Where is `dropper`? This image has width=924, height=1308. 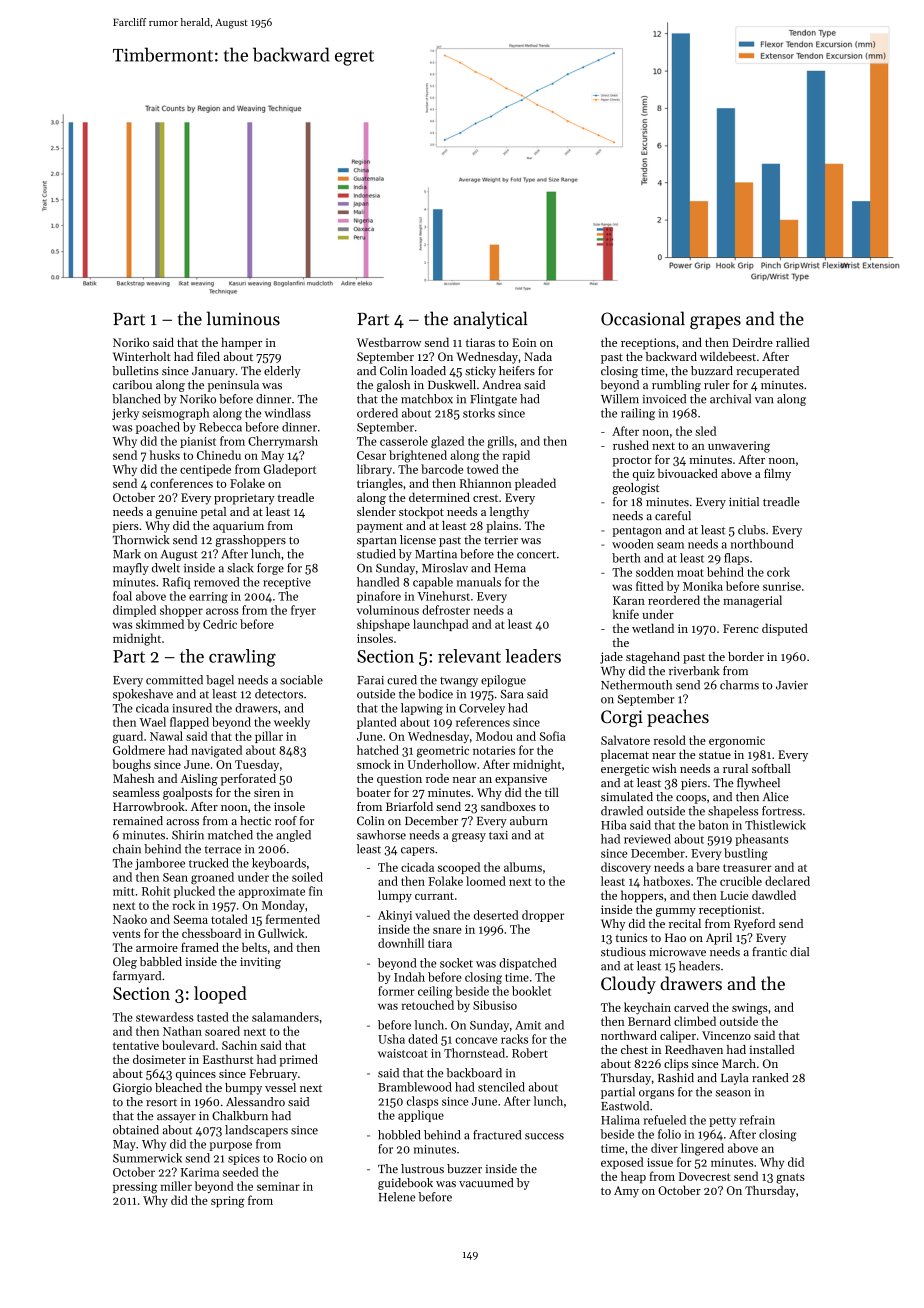
dropper is located at coordinates (543, 916).
